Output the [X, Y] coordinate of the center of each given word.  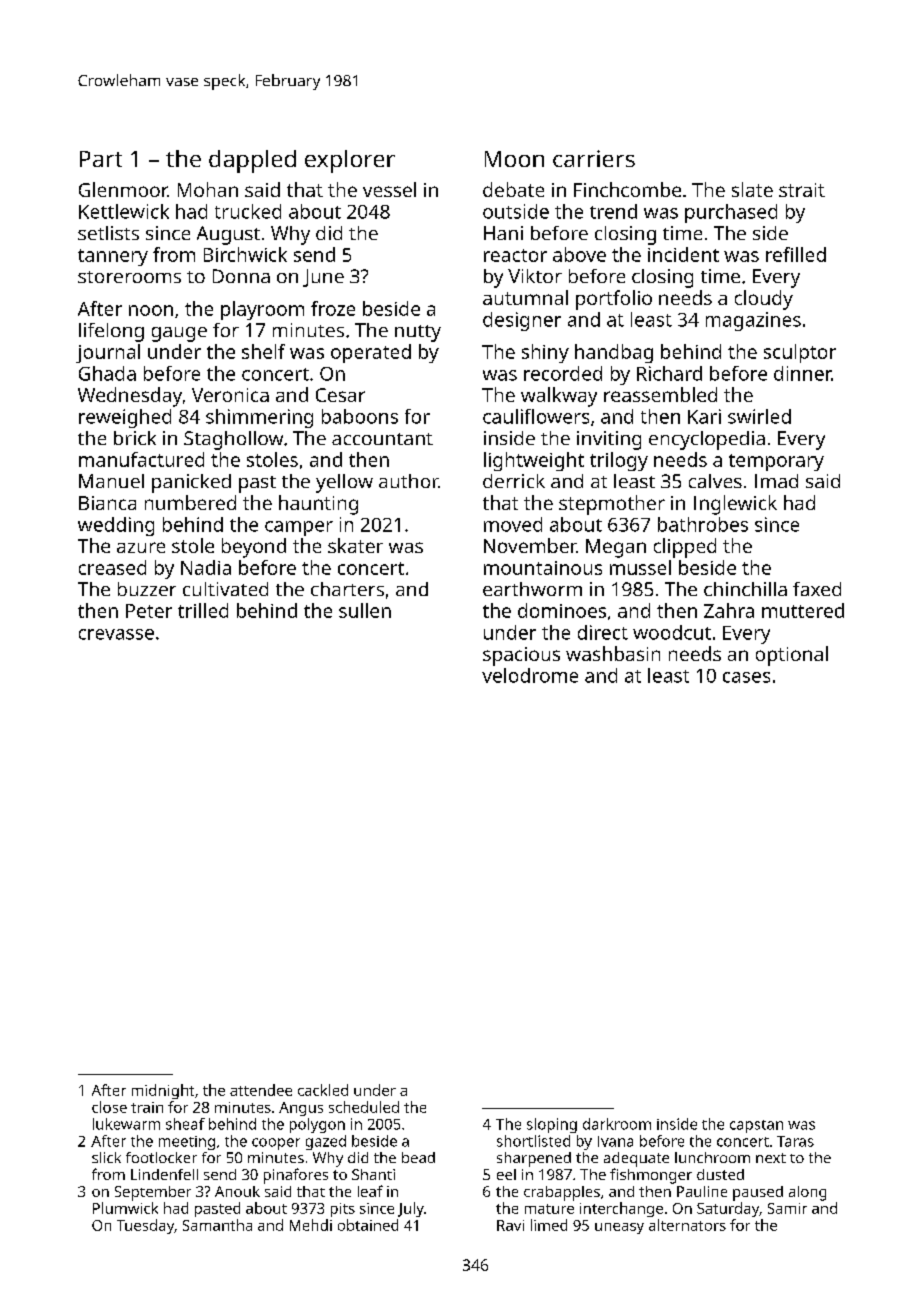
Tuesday [145, 1226]
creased [112, 567]
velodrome [530, 675]
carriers [594, 158]
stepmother [612, 505]
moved [513, 524]
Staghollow [233, 440]
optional [792, 656]
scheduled [364, 1107]
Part [101, 159]
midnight [163, 1091]
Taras [795, 1141]
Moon [514, 159]
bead [418, 1157]
